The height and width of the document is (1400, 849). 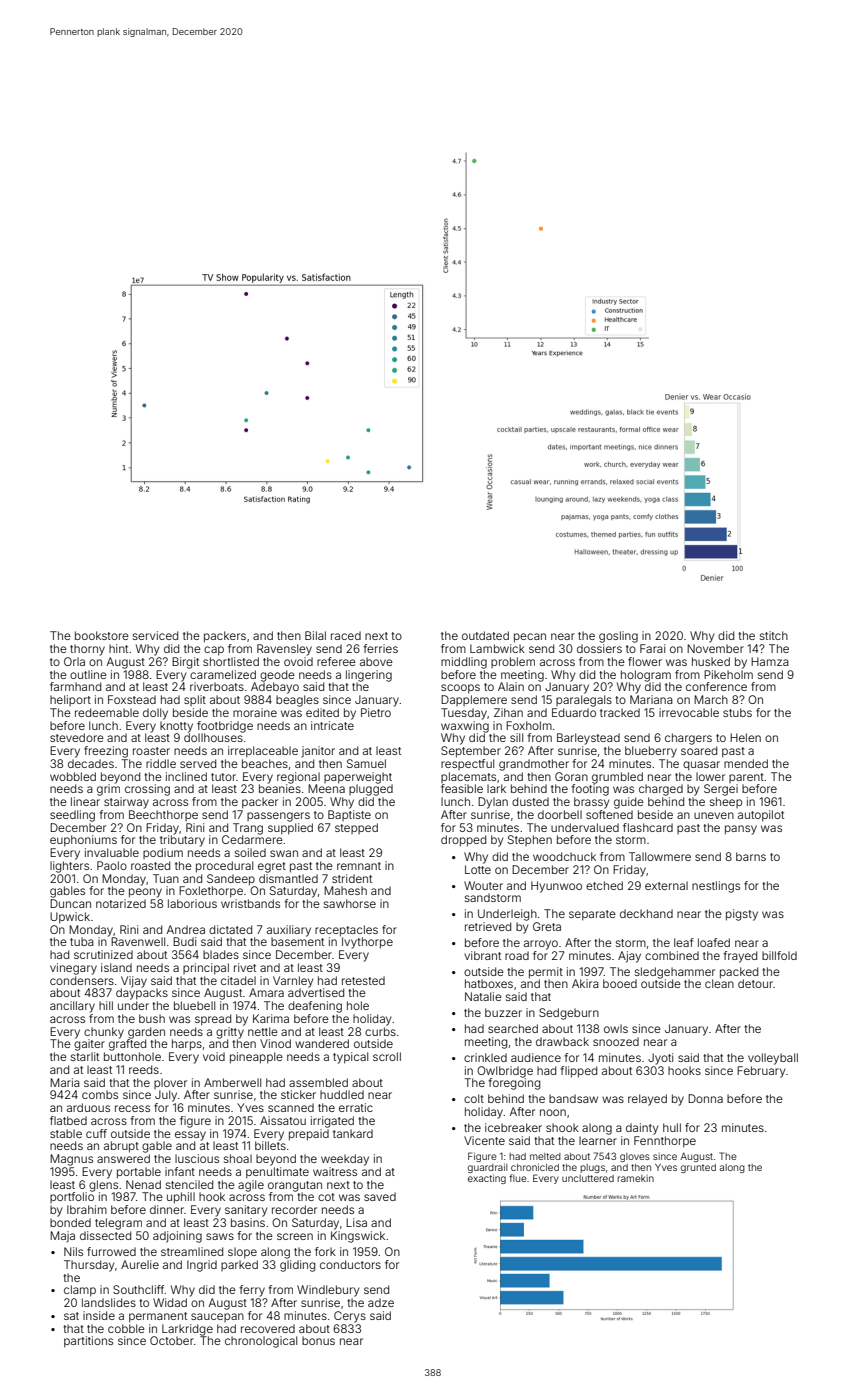 What do you see at coordinates (161, 763) in the document?
I see `riddle` at bounding box center [161, 763].
